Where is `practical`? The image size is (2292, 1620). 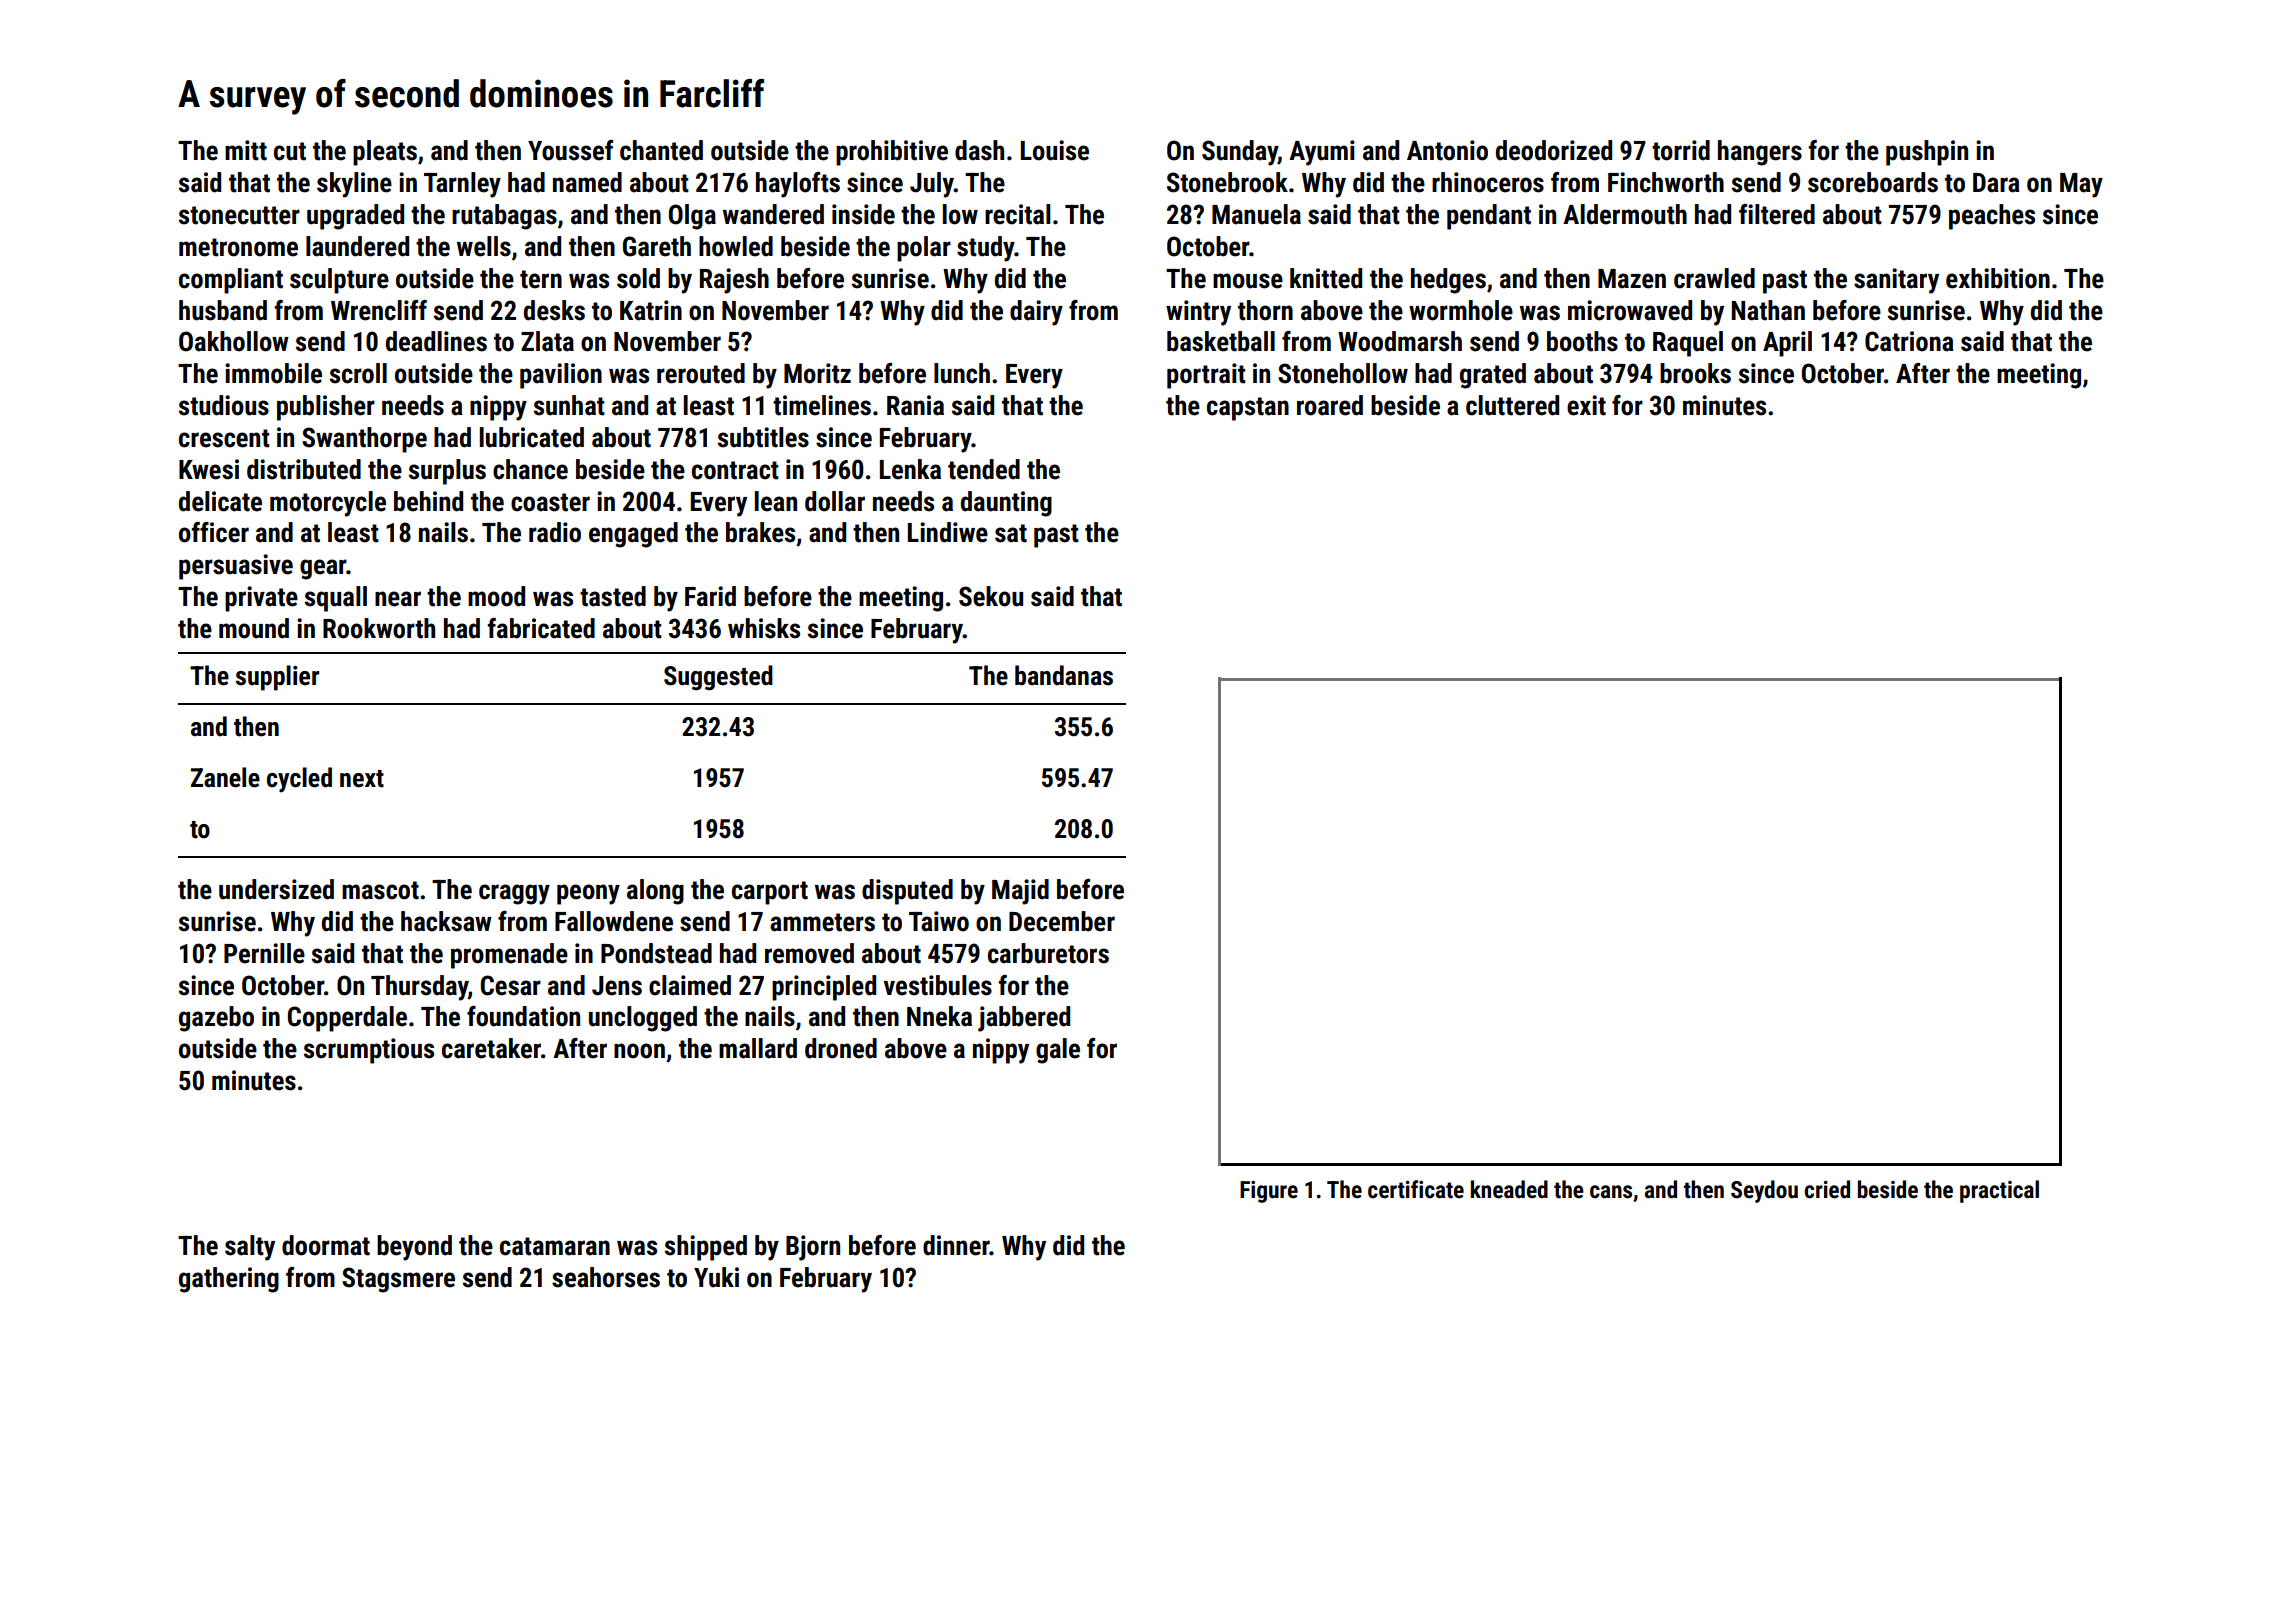
practical is located at coordinates (1999, 1191).
